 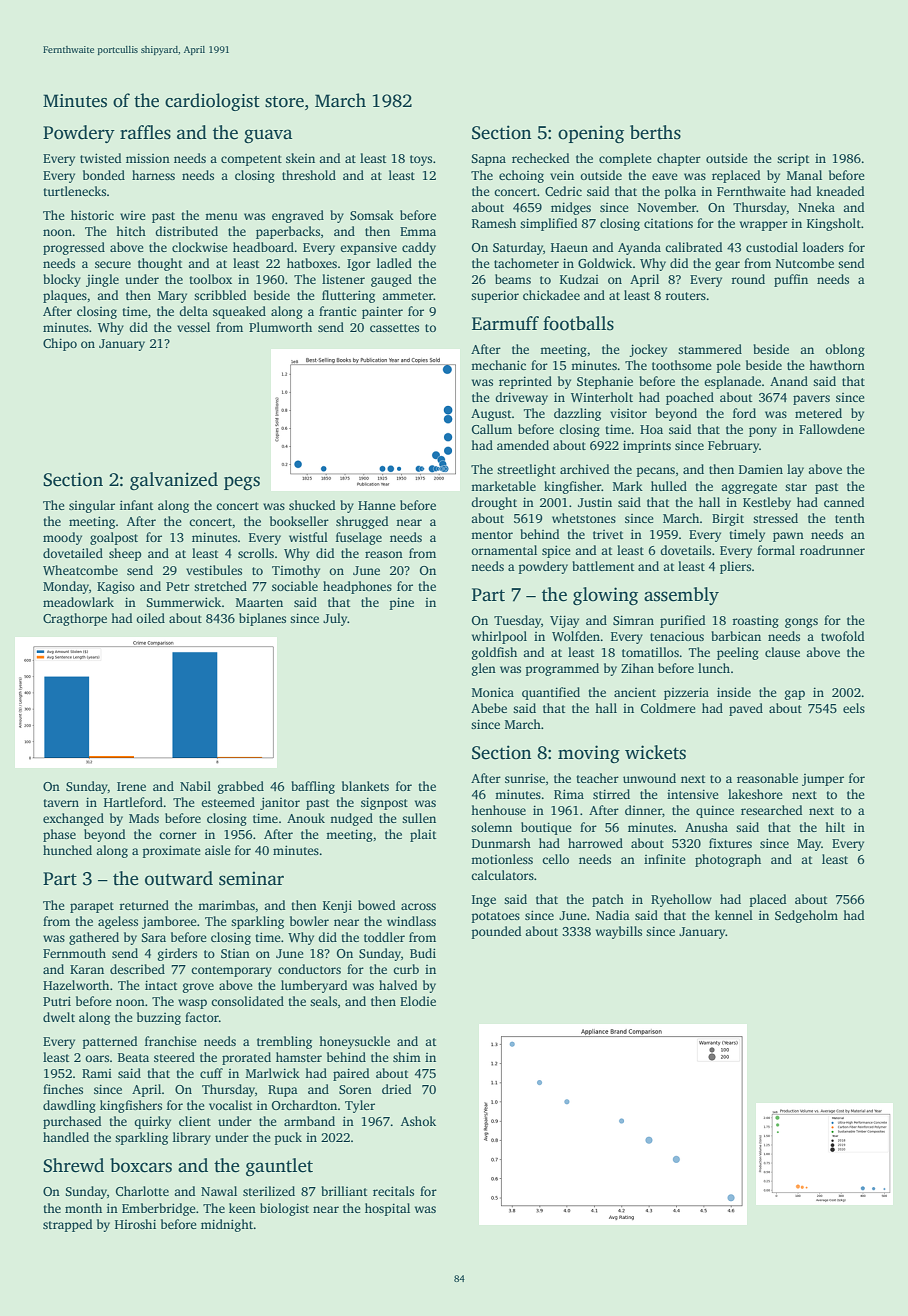 What do you see at coordinates (67, 850) in the page?
I see `hunched` at bounding box center [67, 850].
